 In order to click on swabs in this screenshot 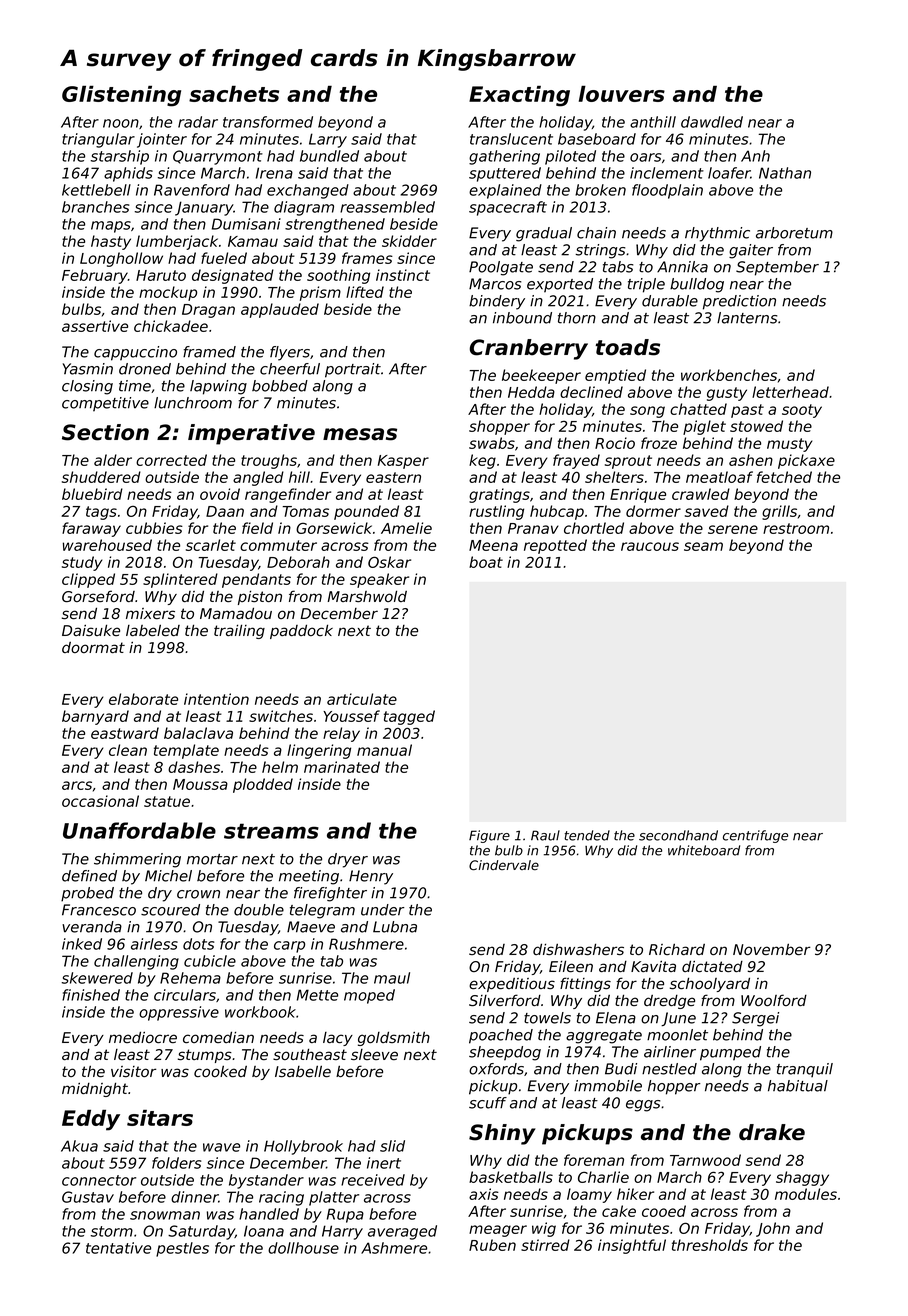, I will do `click(492, 443)`.
